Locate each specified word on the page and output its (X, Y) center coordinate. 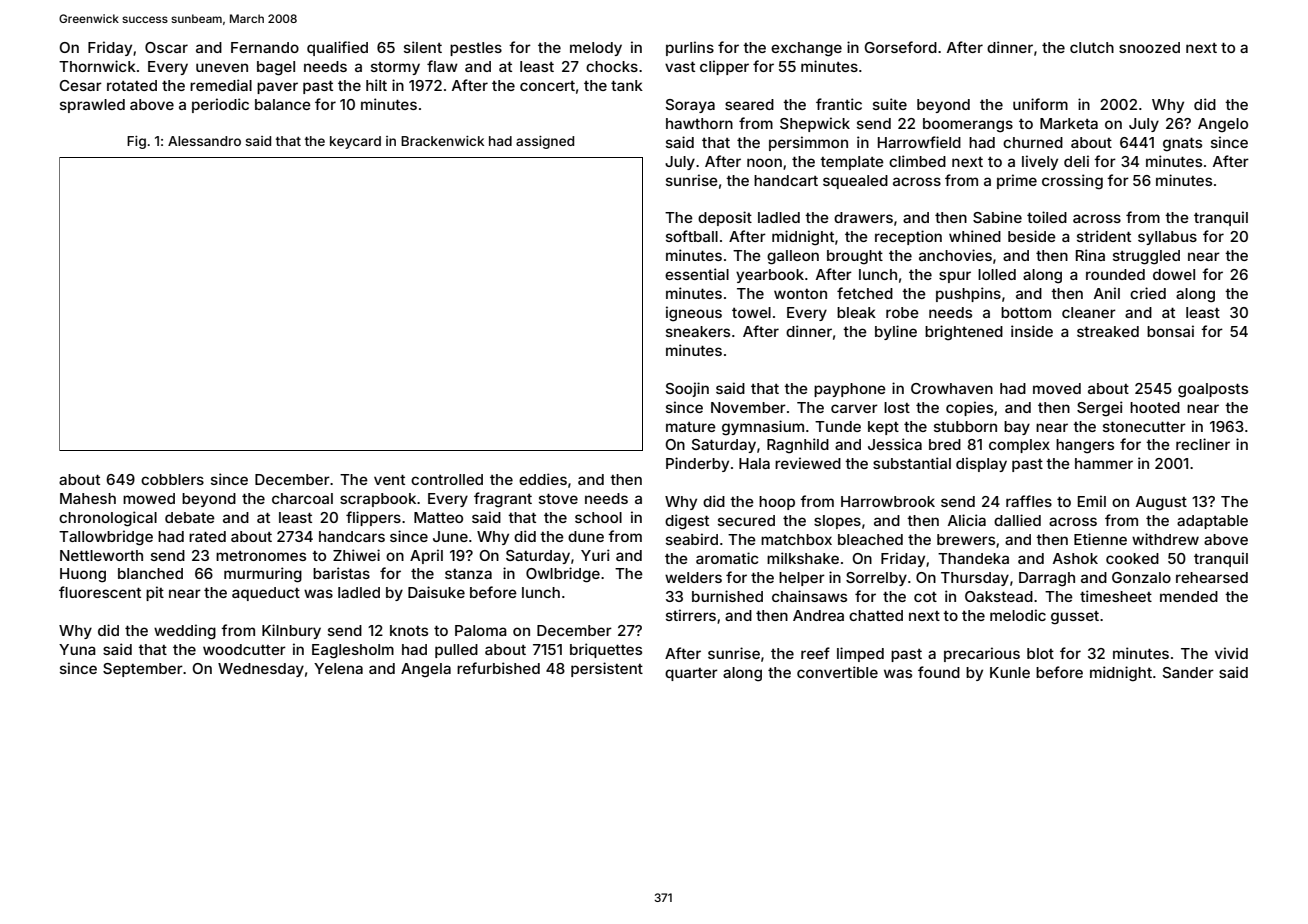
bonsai (1170, 331)
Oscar (166, 47)
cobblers (172, 479)
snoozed (1149, 47)
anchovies (955, 255)
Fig (136, 142)
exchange (806, 49)
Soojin (687, 389)
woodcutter (244, 649)
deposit (725, 218)
